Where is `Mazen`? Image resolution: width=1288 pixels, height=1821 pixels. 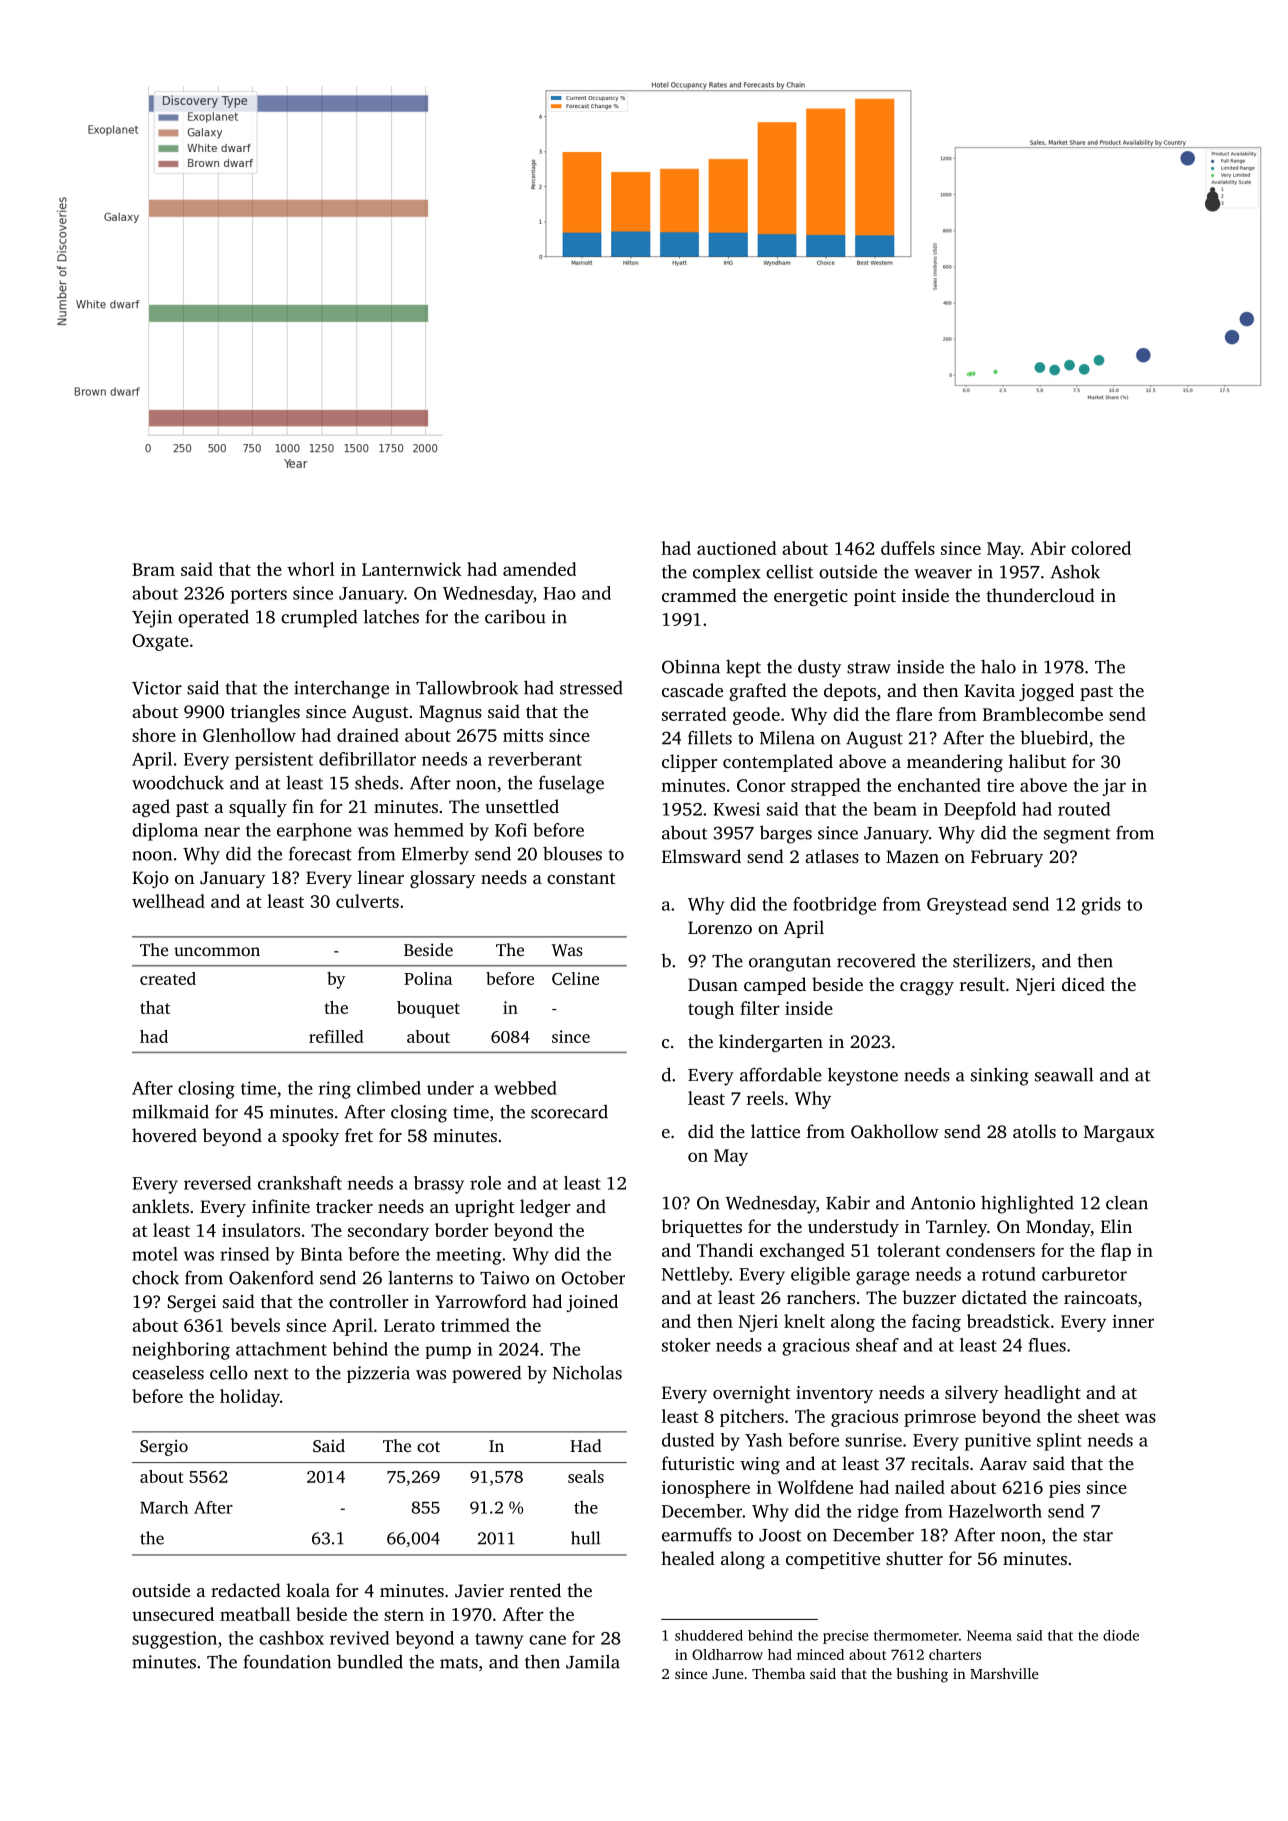 Mazen is located at coordinates (912, 856).
